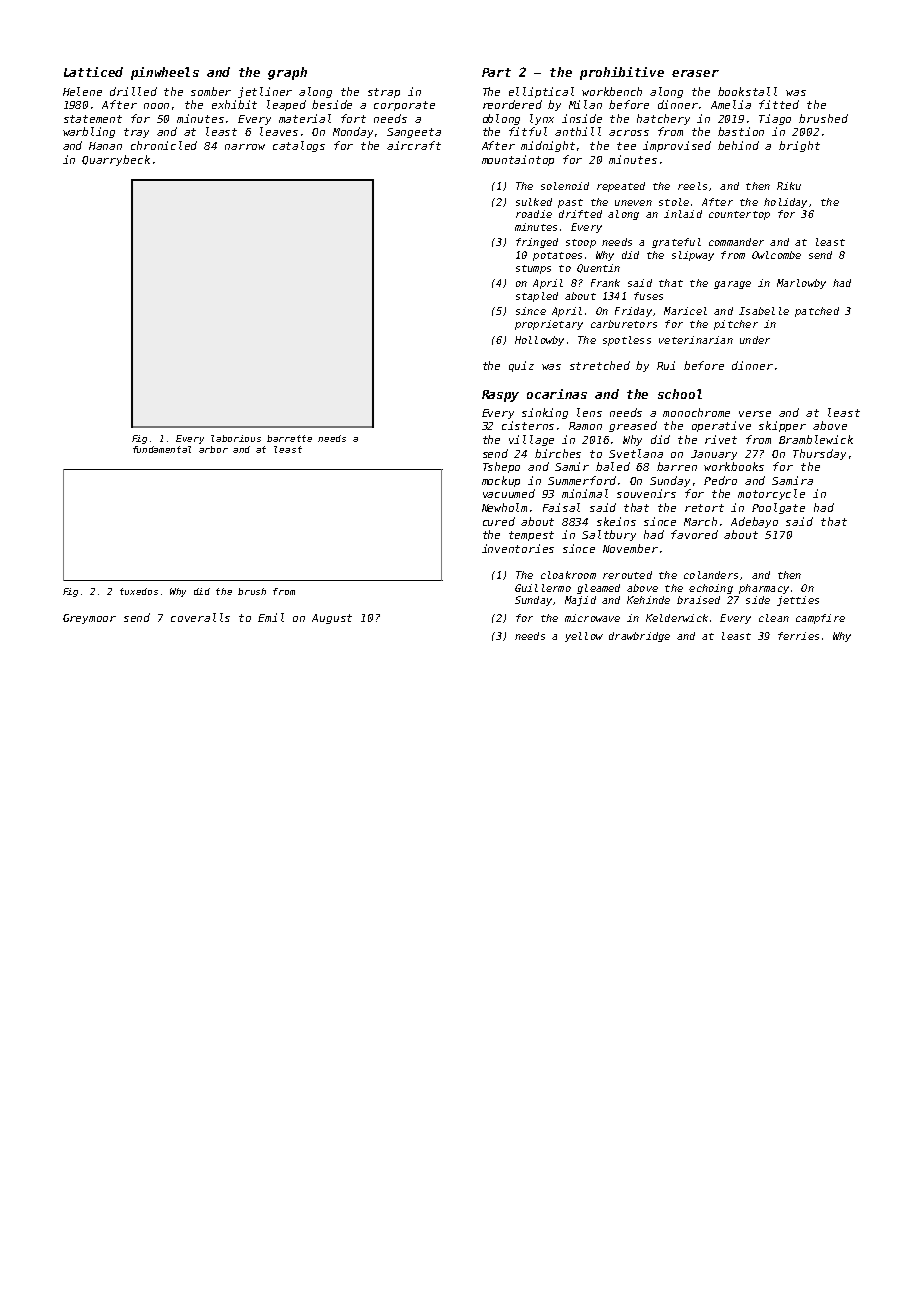 This screenshot has height=1308, width=924. I want to click on bookstall, so click(747, 91).
